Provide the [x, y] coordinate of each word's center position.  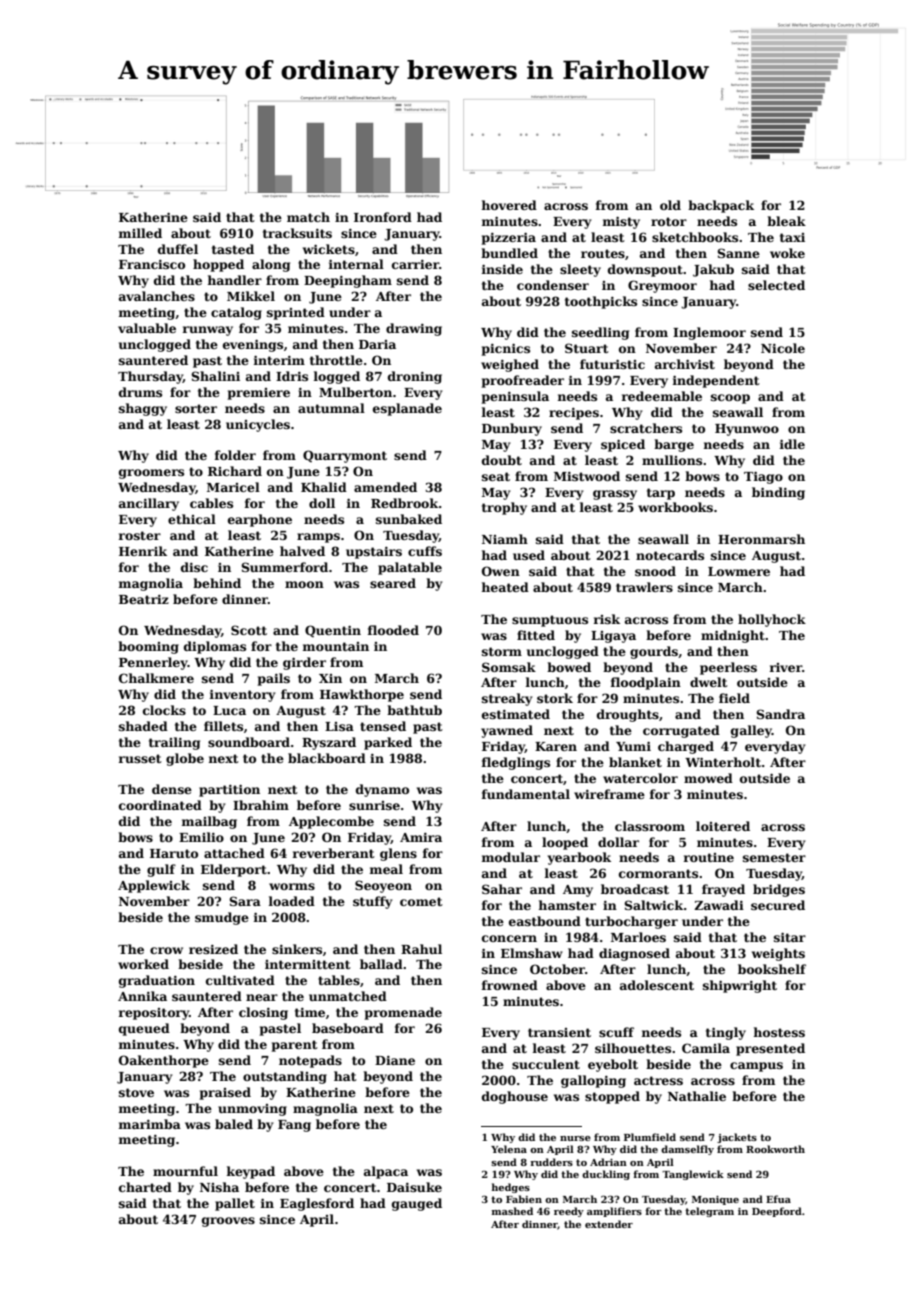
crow [166, 950]
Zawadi [719, 905]
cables [211, 503]
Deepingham [348, 281]
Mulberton [355, 392]
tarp [661, 494]
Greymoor [662, 286]
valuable [147, 328]
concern [509, 938]
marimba [150, 1124]
